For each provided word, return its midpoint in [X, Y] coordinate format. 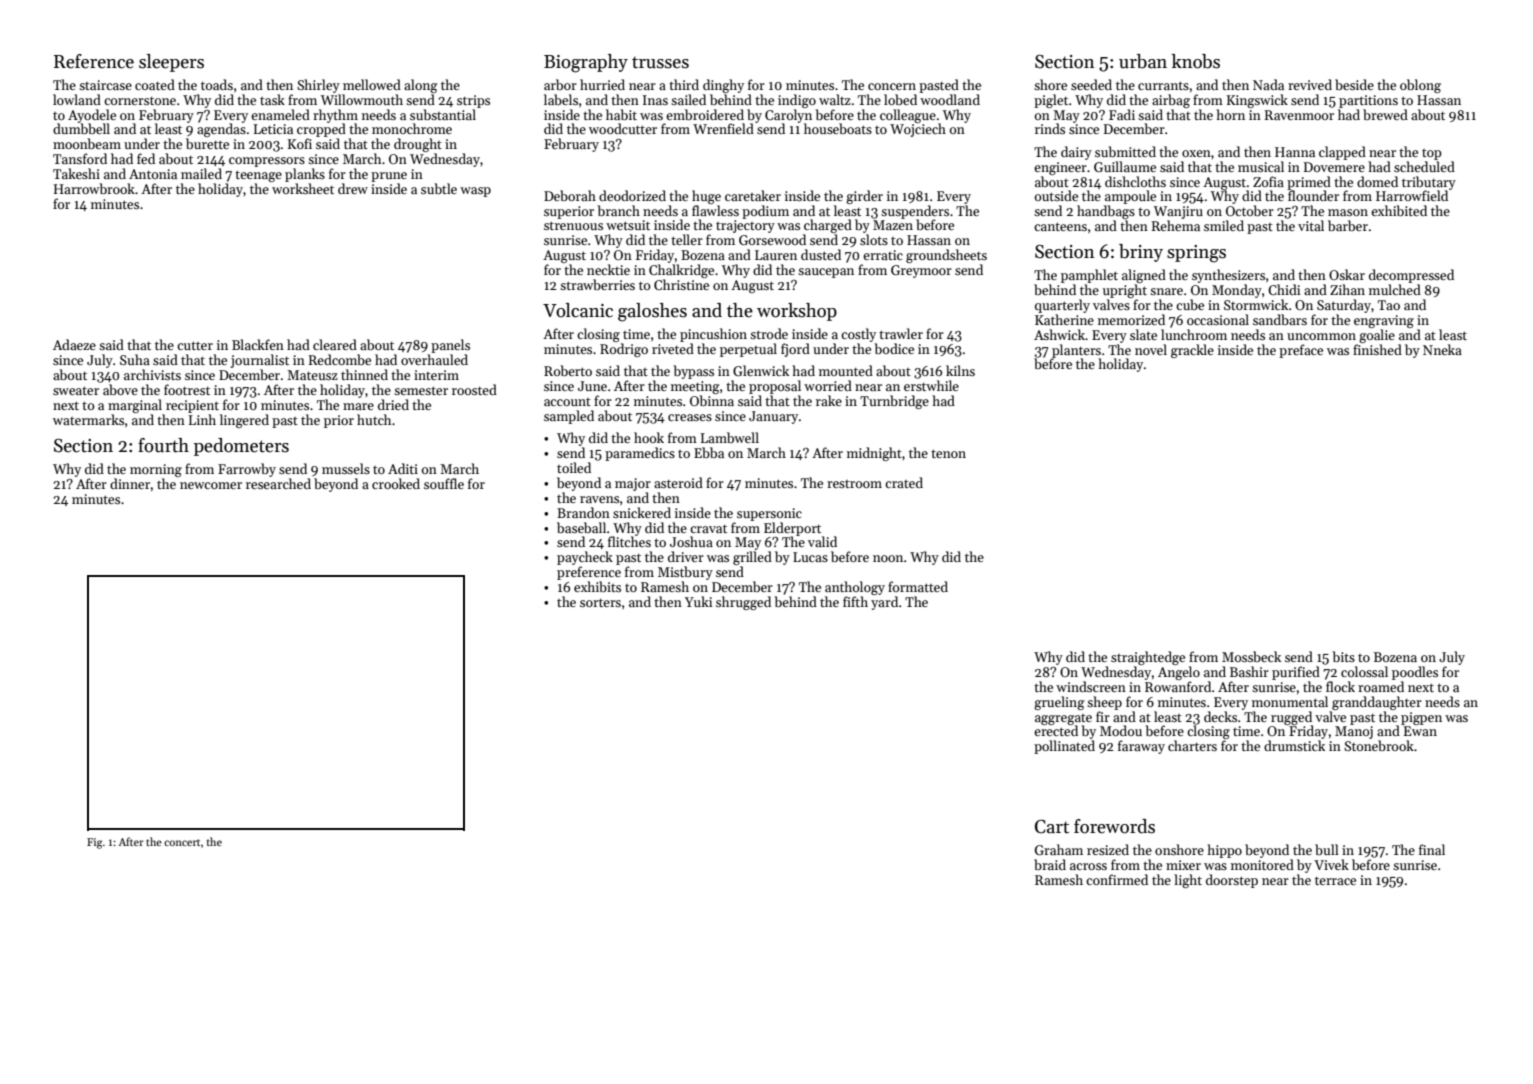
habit [621, 114]
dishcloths [1135, 181]
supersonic [769, 514]
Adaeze [74, 344]
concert [182, 842]
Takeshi [76, 173]
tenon [948, 453]
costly [858, 335]
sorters [600, 602]
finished [1377, 349]
